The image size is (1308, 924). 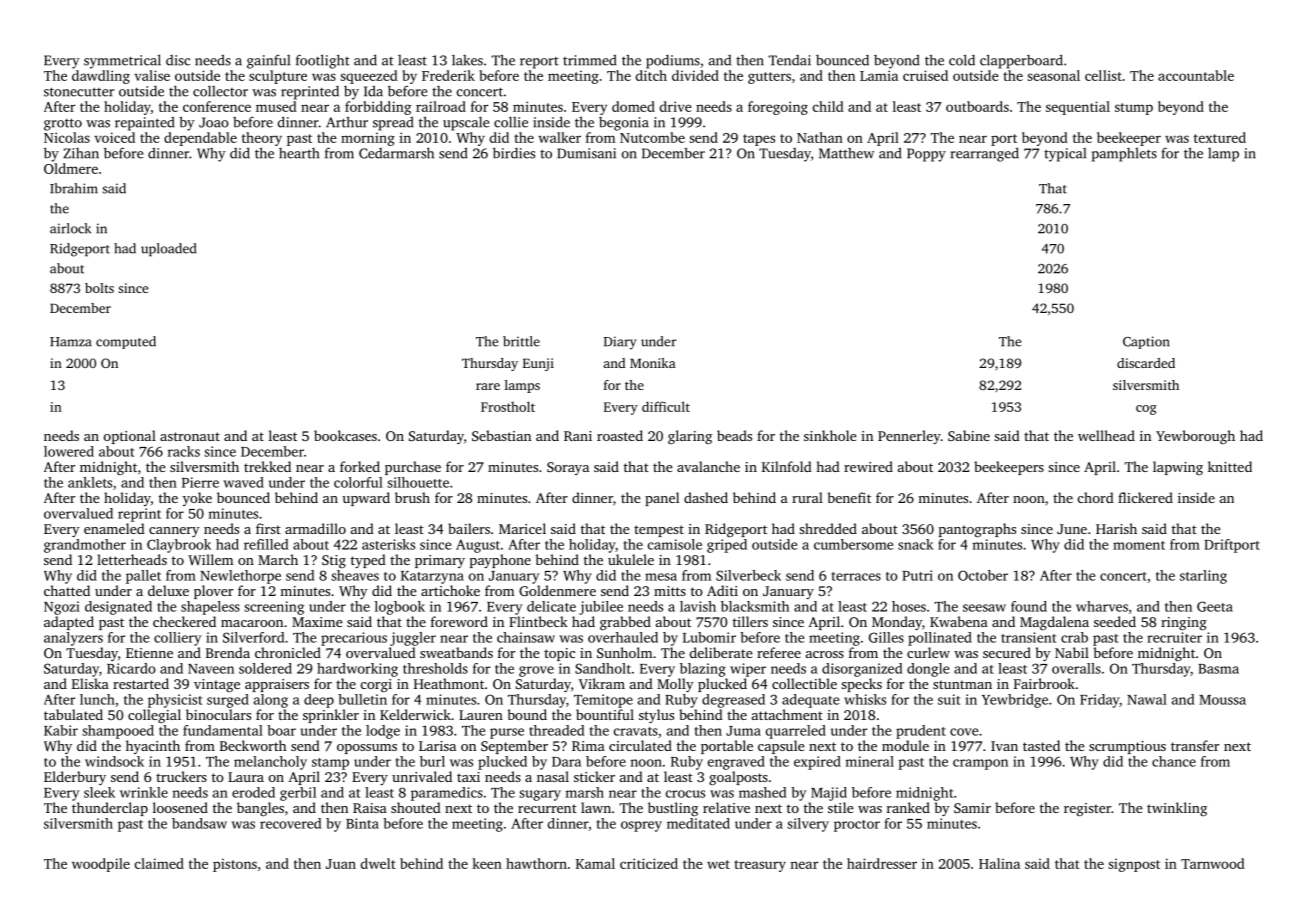 What do you see at coordinates (985, 154) in the screenshot?
I see `rearranged` at bounding box center [985, 154].
